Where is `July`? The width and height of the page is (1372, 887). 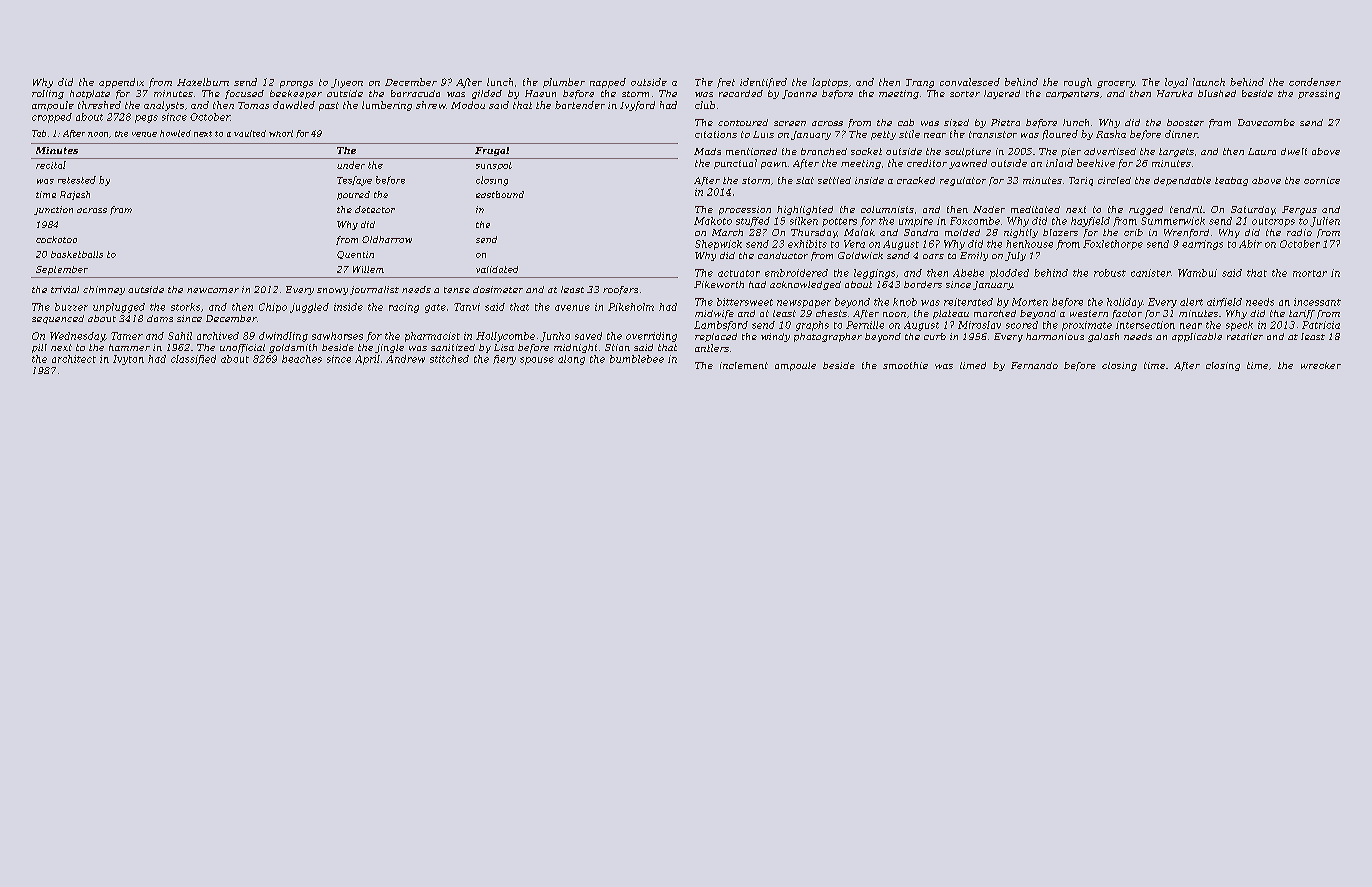 July is located at coordinates (1015, 256).
